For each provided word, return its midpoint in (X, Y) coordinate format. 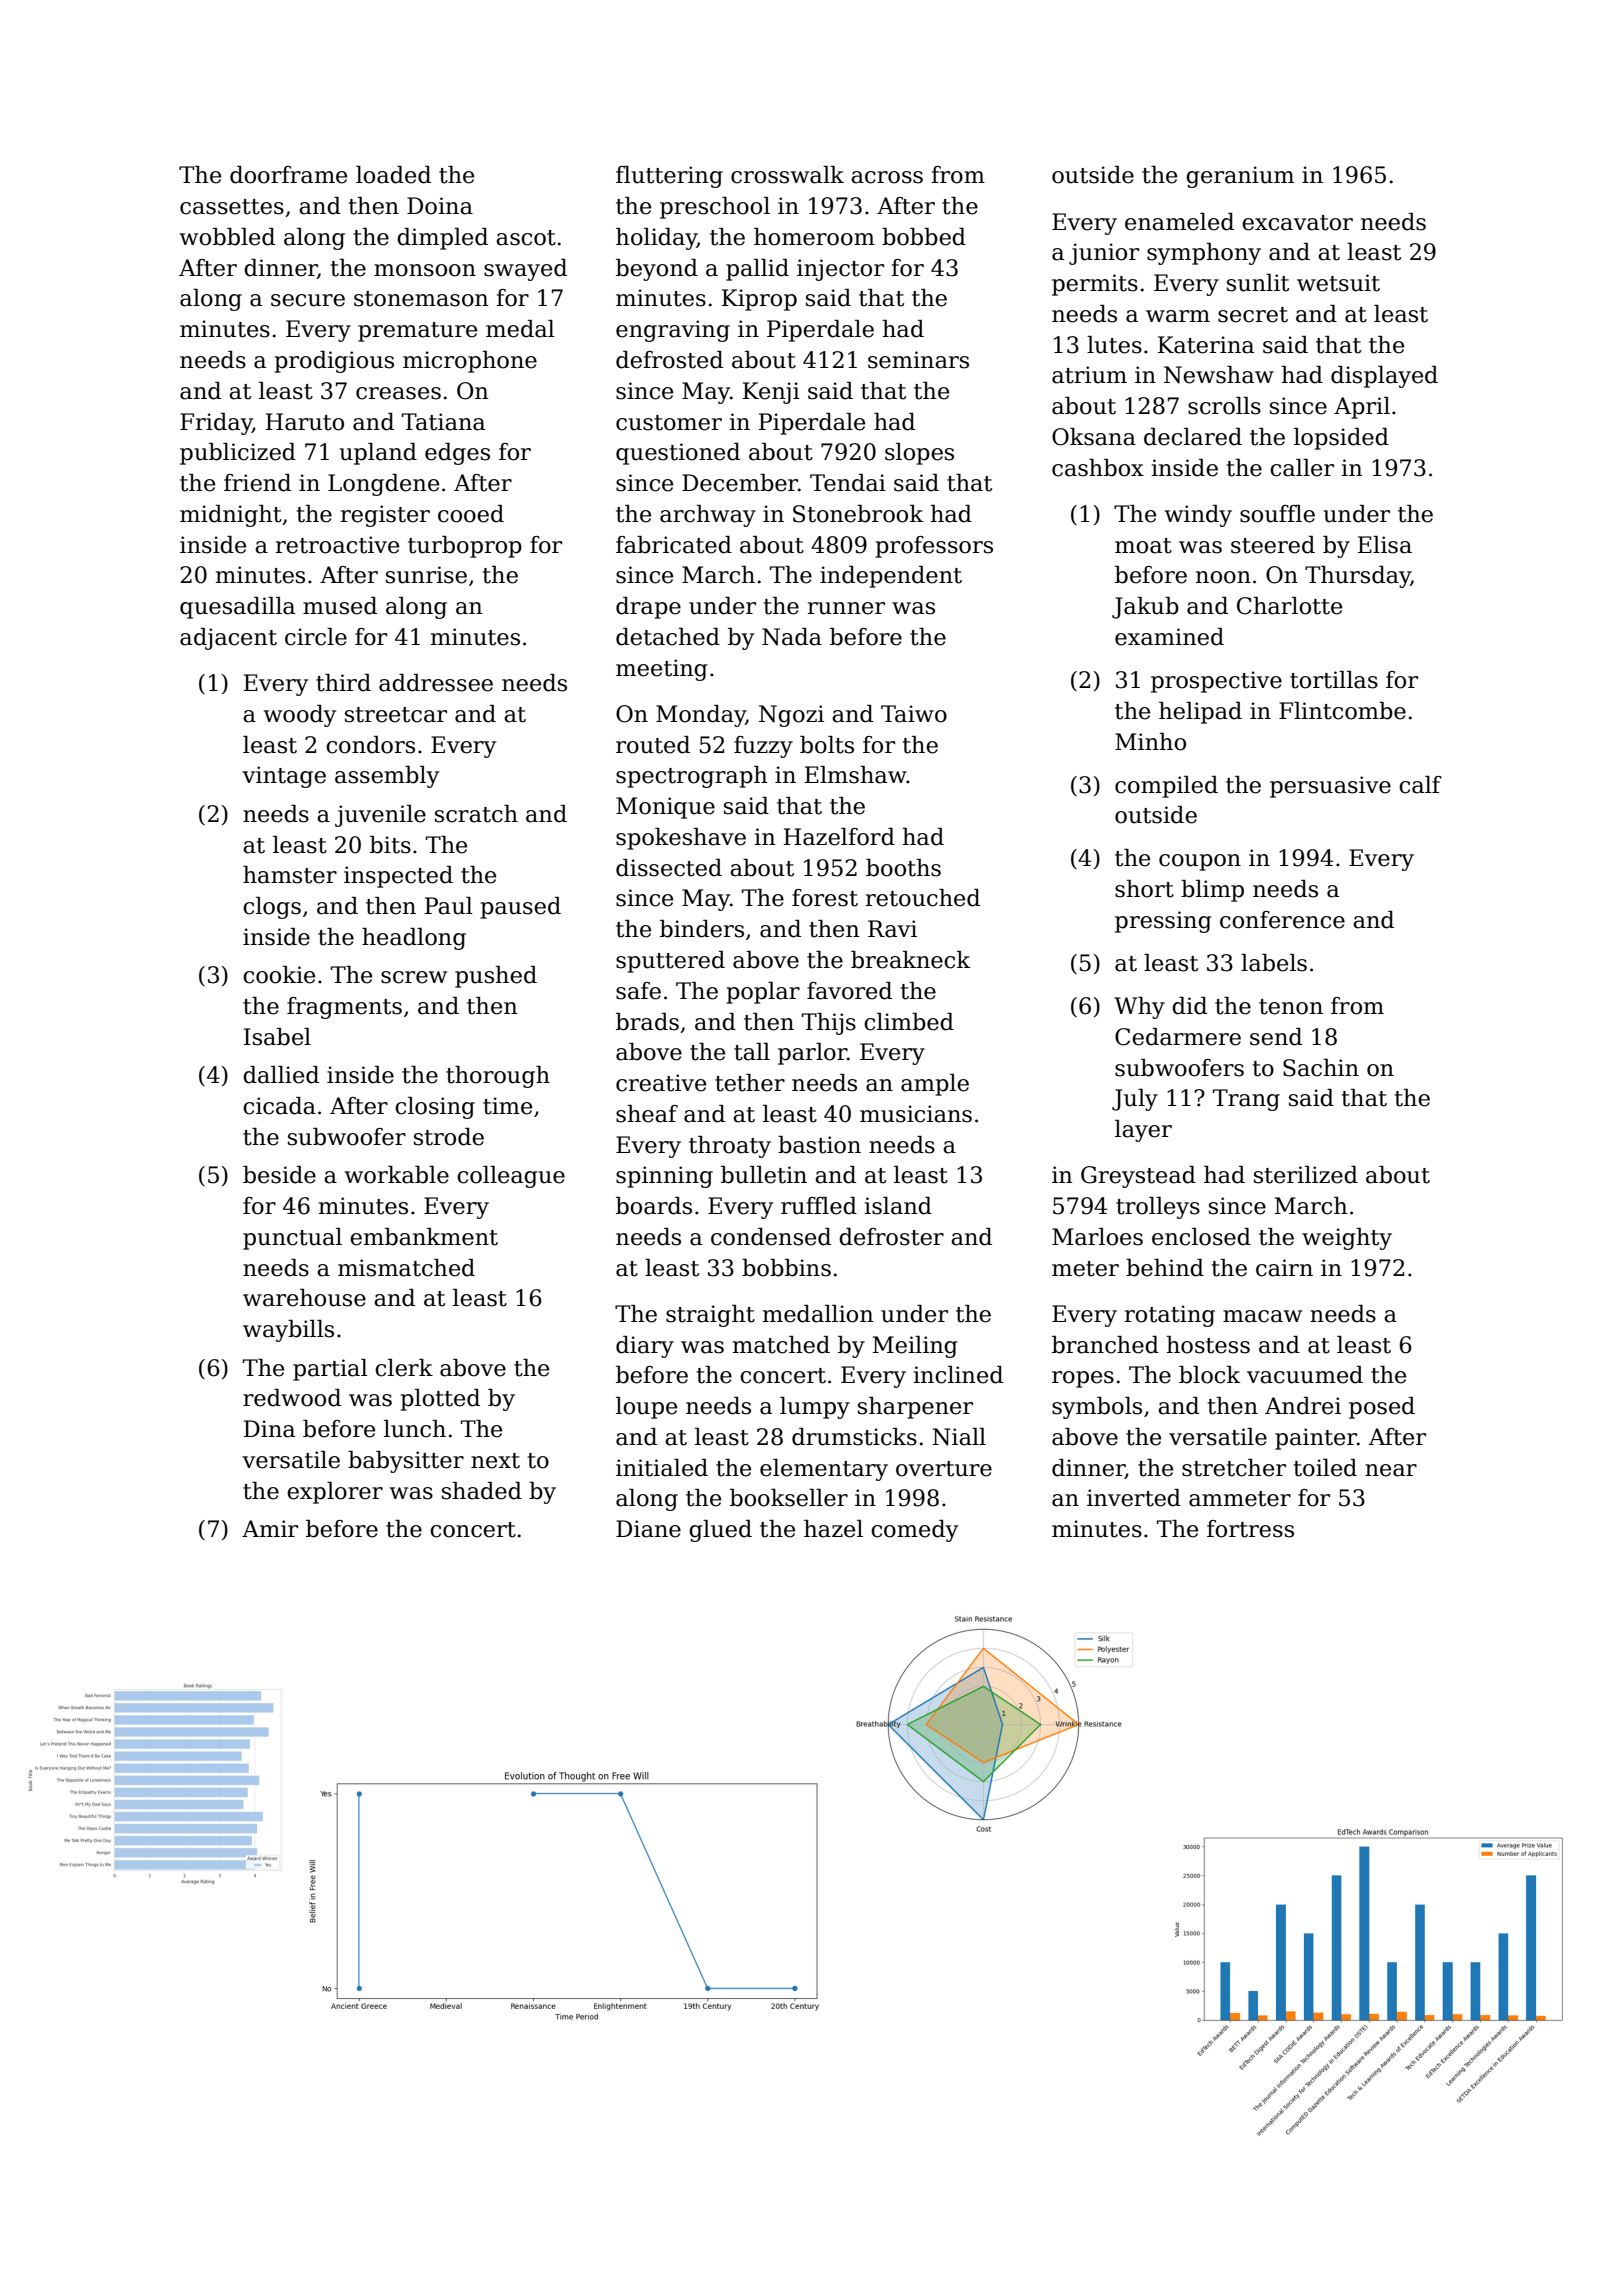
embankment (424, 1237)
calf (1420, 785)
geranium (1240, 177)
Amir (270, 1528)
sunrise (426, 575)
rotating (1170, 1316)
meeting (662, 670)
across (887, 177)
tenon (1291, 1007)
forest (825, 898)
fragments (344, 1008)
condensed (771, 1237)
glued (720, 1531)
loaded (393, 175)
